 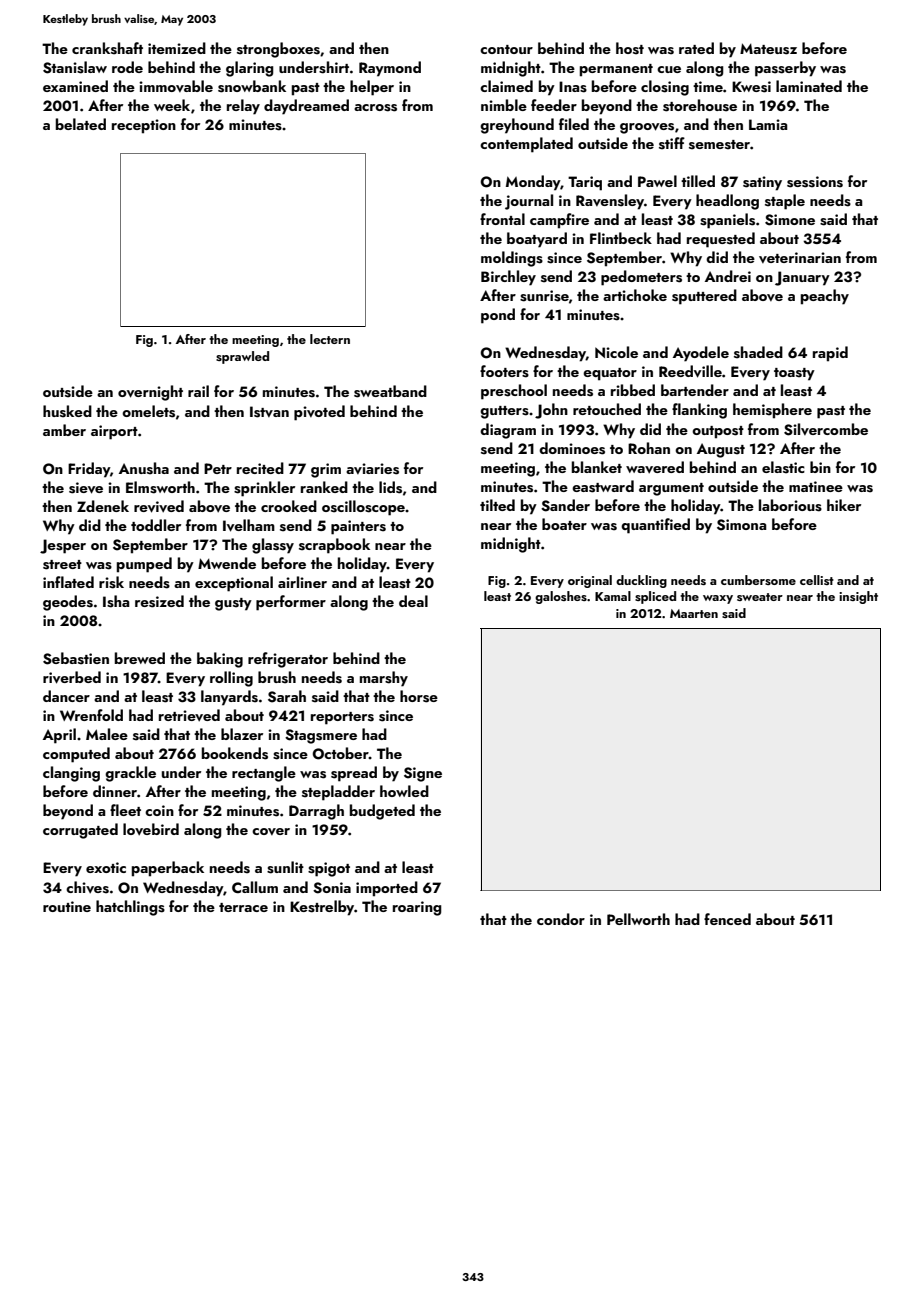 I want to click on strongboxes, so click(x=278, y=50).
